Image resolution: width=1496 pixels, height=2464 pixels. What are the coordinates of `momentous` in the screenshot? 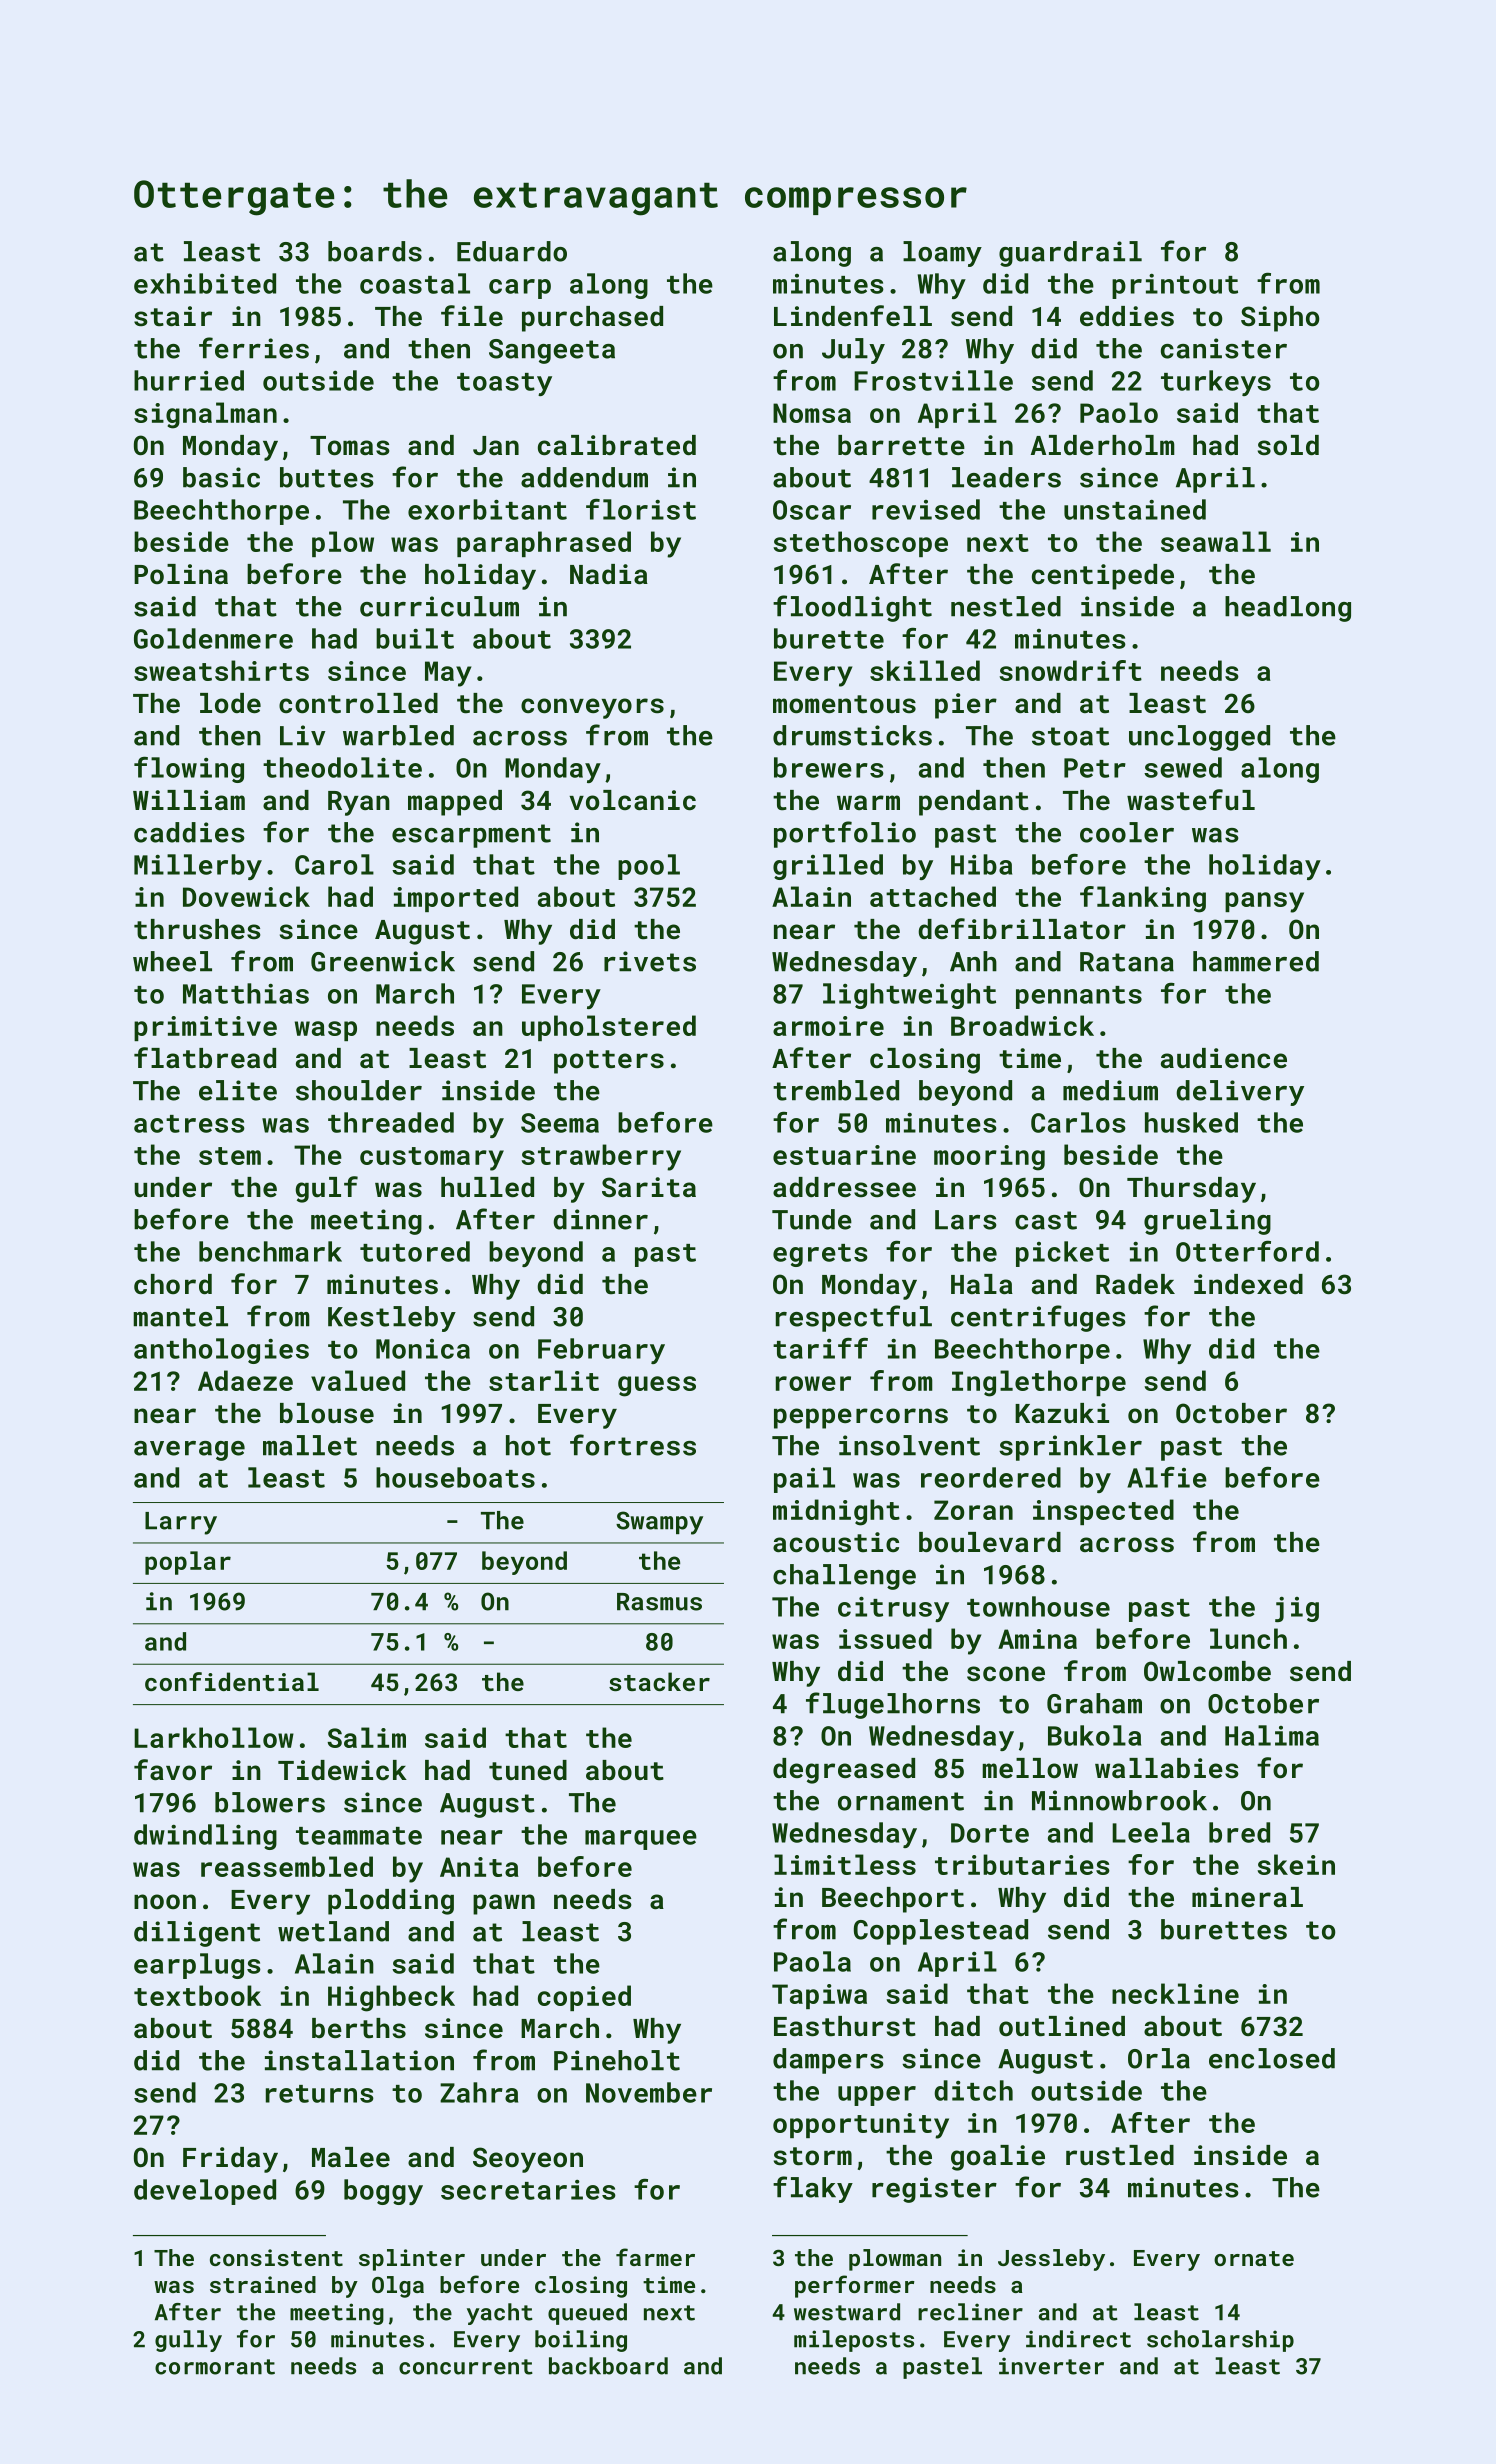 It's located at (844, 704).
